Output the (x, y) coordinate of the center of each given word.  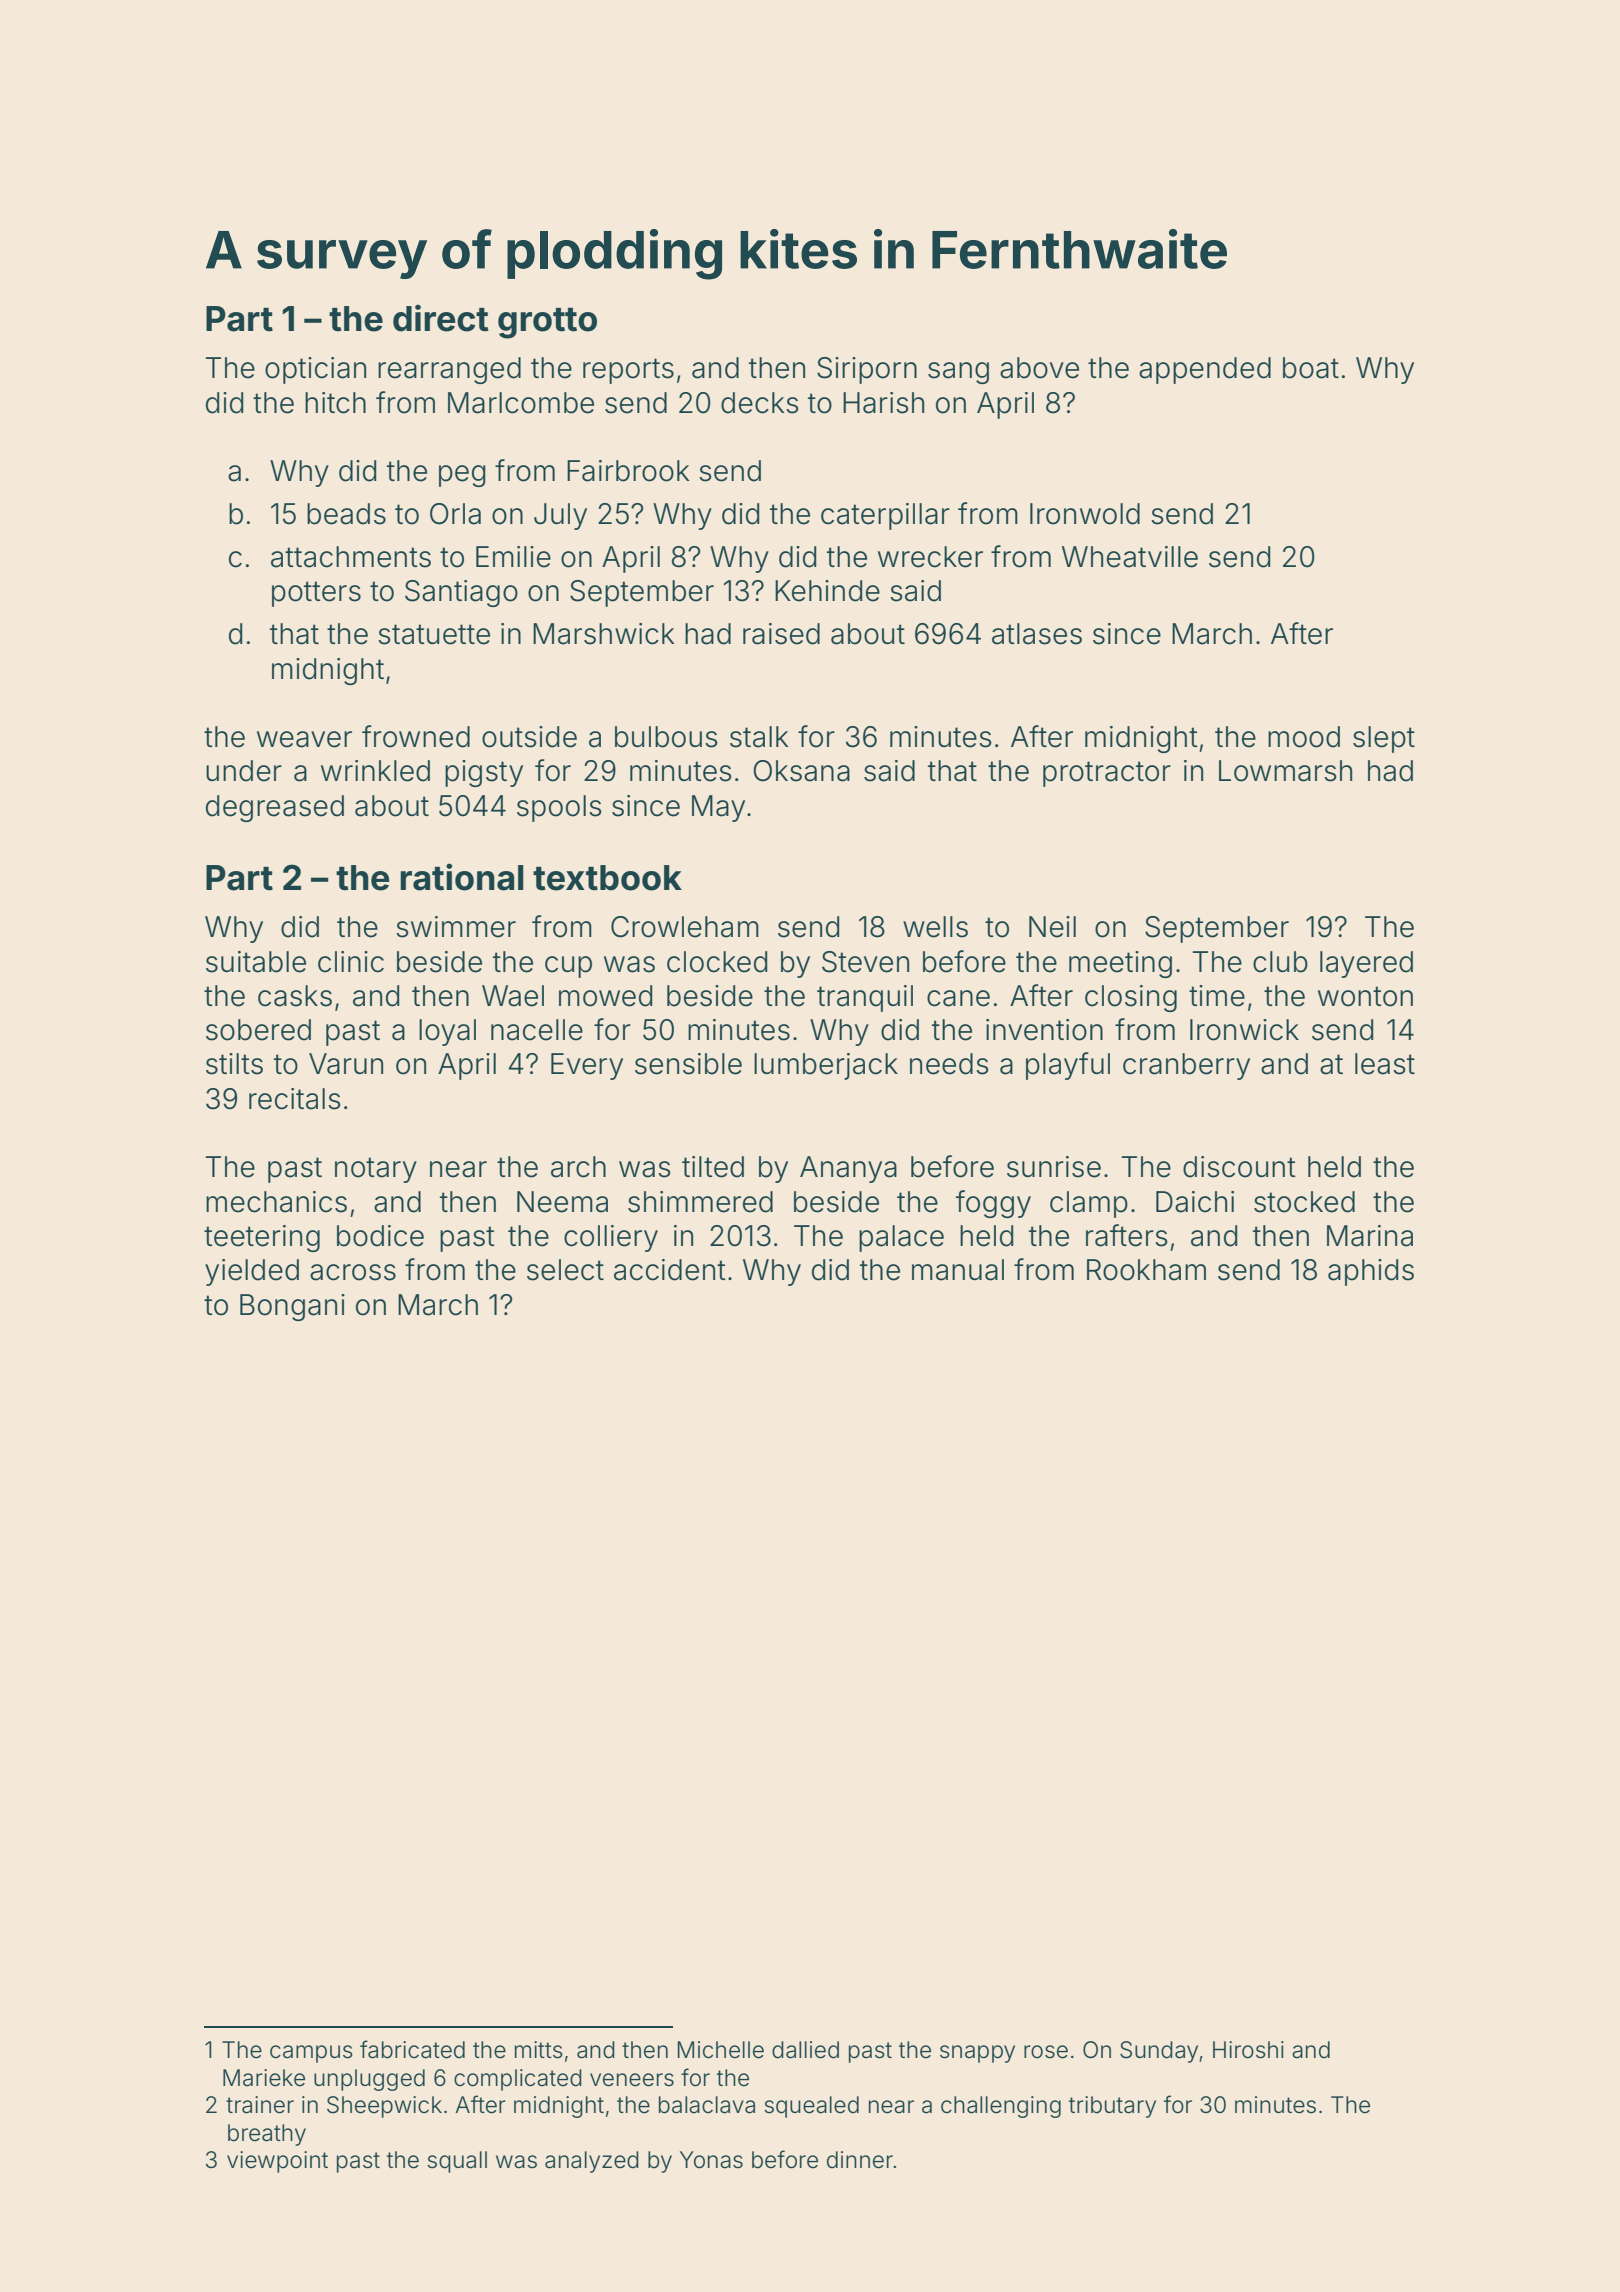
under (244, 771)
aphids (1371, 1272)
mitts (539, 2050)
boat (1311, 368)
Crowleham (685, 927)
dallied (805, 2050)
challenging (1001, 2107)
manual (958, 1270)
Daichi (1195, 1202)
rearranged (449, 370)
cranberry (1186, 1066)
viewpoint (277, 2162)
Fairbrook (628, 471)
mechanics (276, 1202)
